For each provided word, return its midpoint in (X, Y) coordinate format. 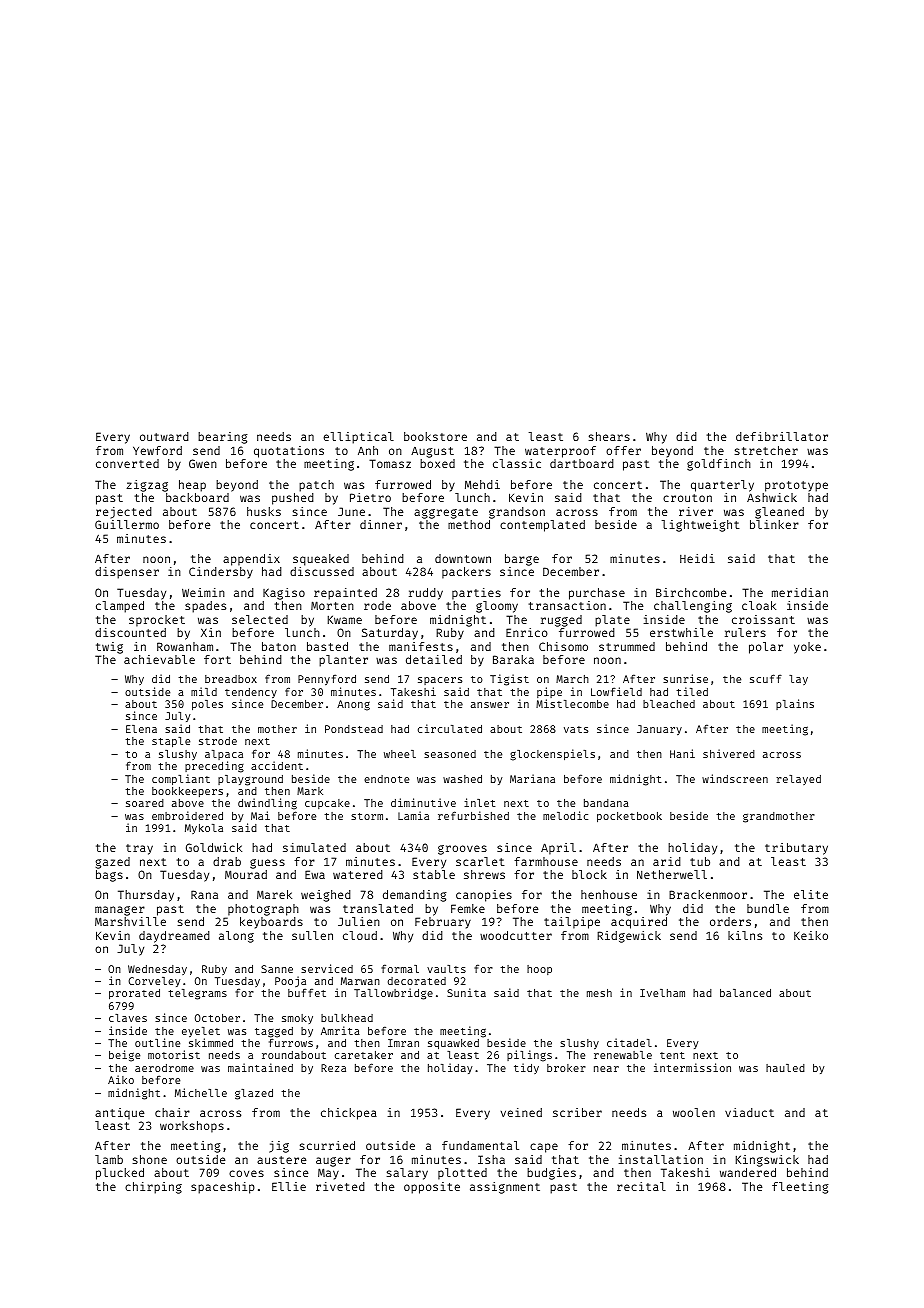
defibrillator (782, 436)
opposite (432, 1188)
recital (641, 1186)
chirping (153, 1188)
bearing (223, 438)
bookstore (435, 436)
